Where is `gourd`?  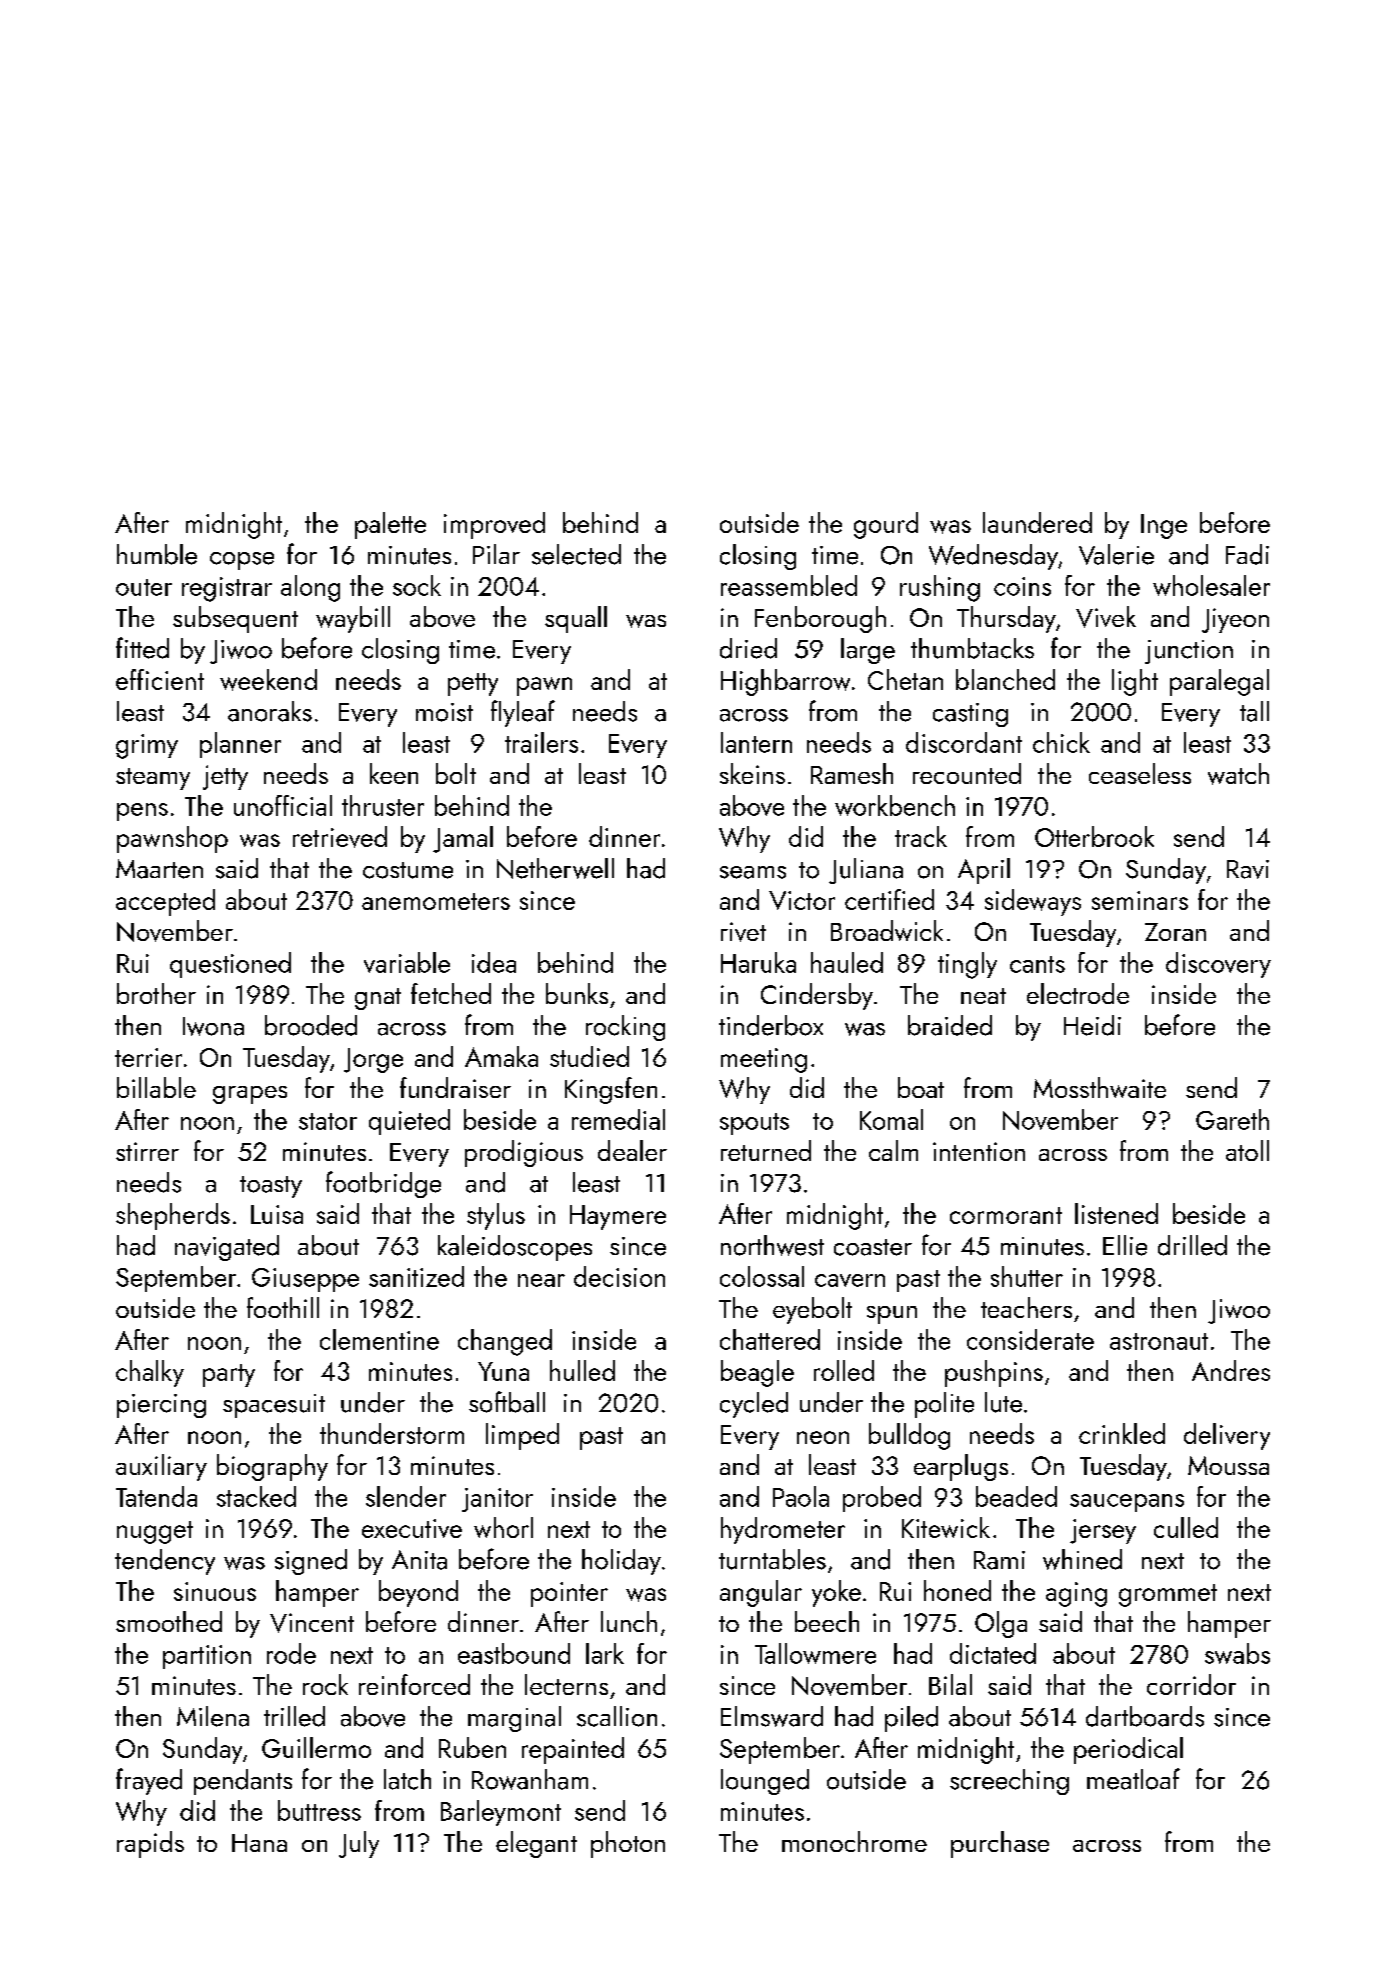
gourd is located at coordinates (886, 525).
